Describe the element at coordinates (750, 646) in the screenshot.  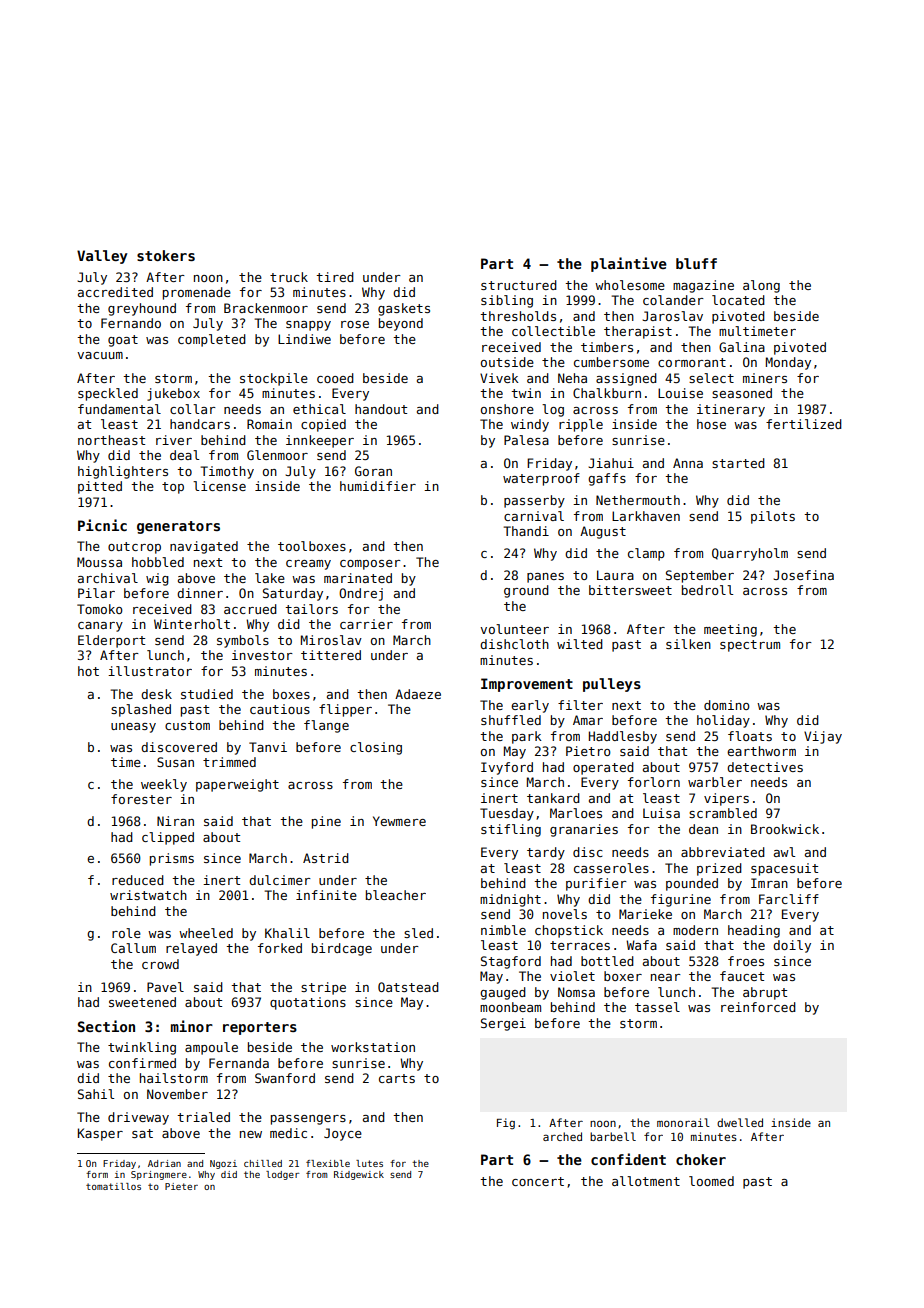
I see `spectrum` at that location.
